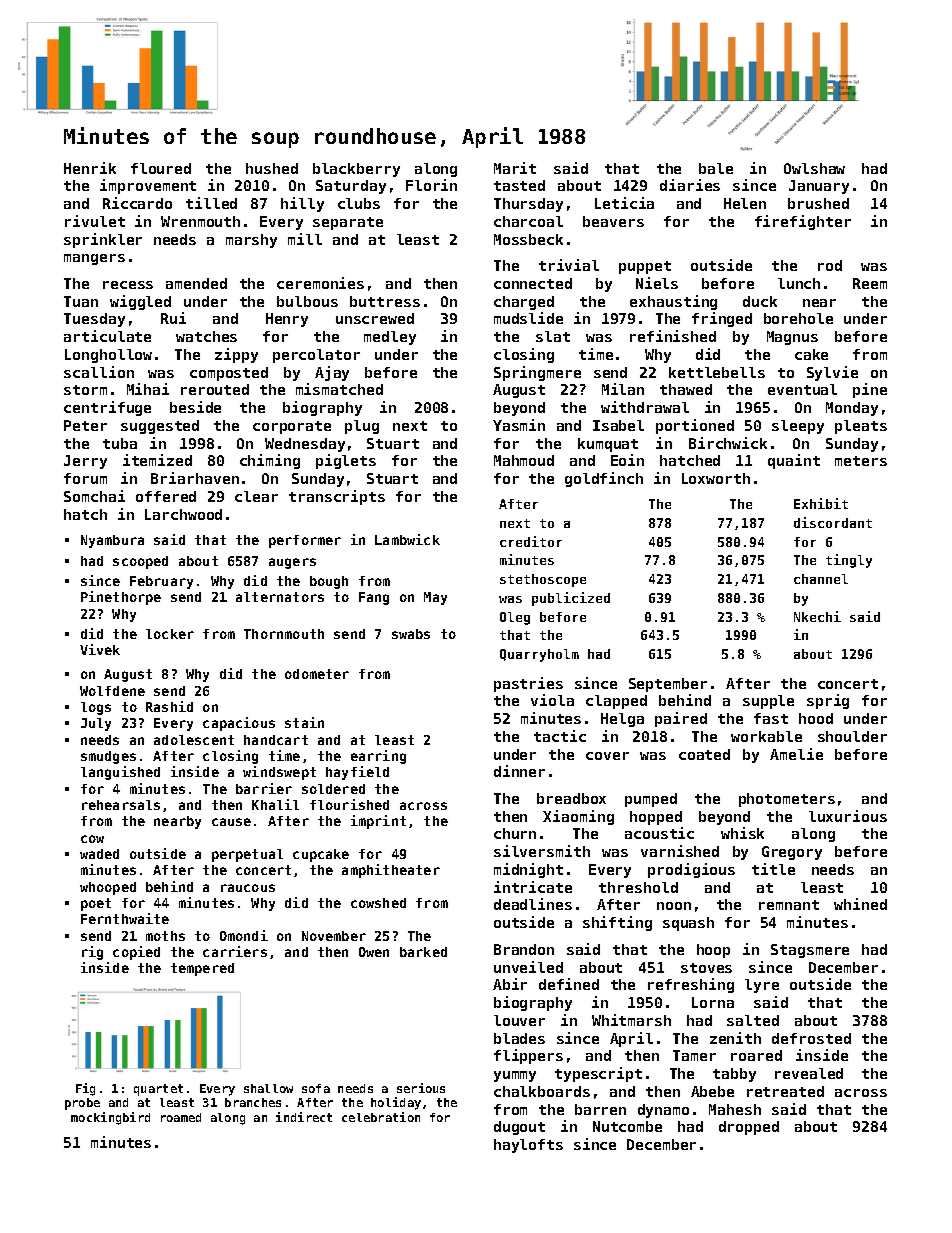  What do you see at coordinates (110, 1118) in the screenshot?
I see `mockingbird` at bounding box center [110, 1118].
